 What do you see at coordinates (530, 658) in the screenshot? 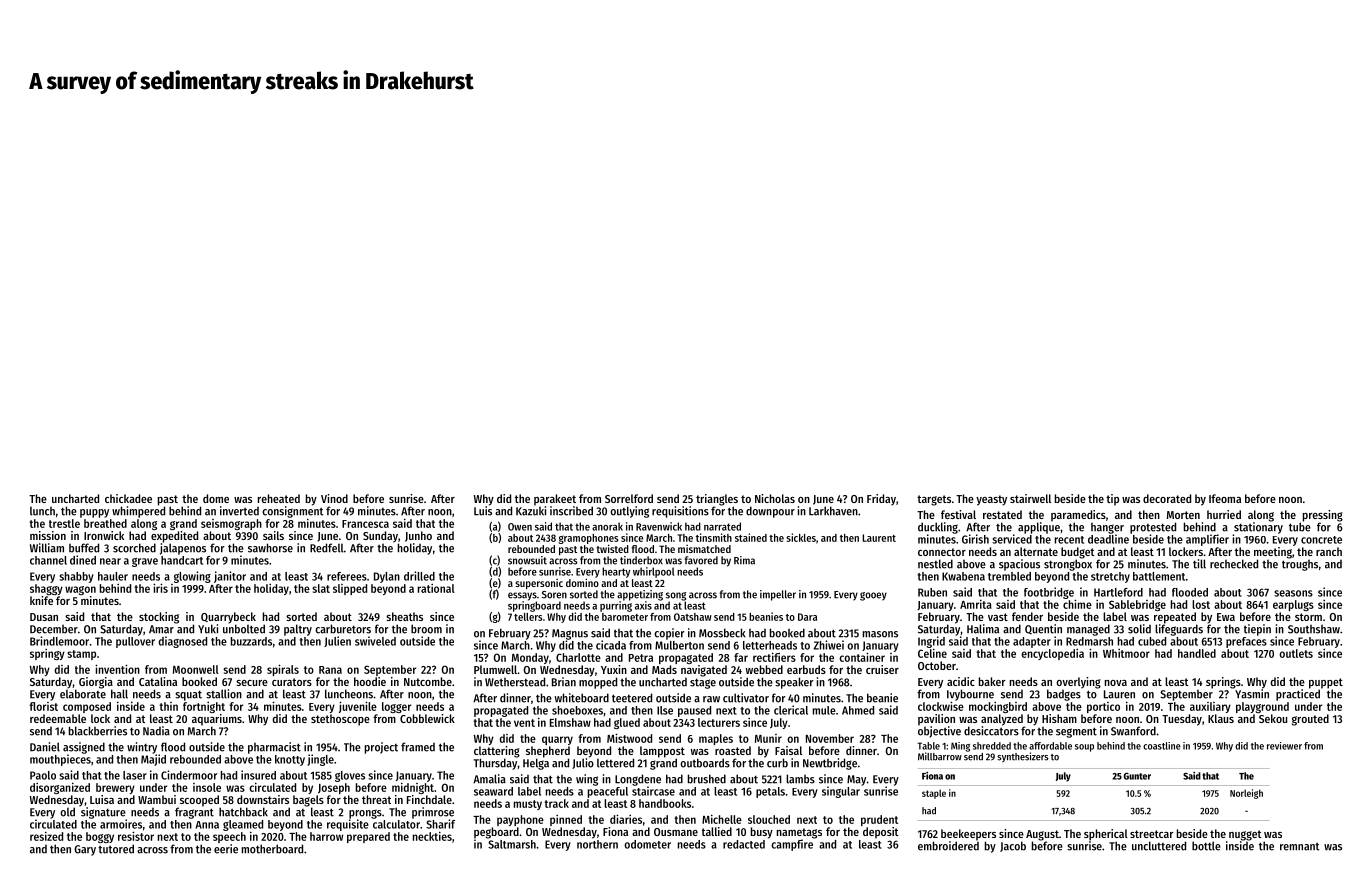
I see `Monday` at bounding box center [530, 658].
